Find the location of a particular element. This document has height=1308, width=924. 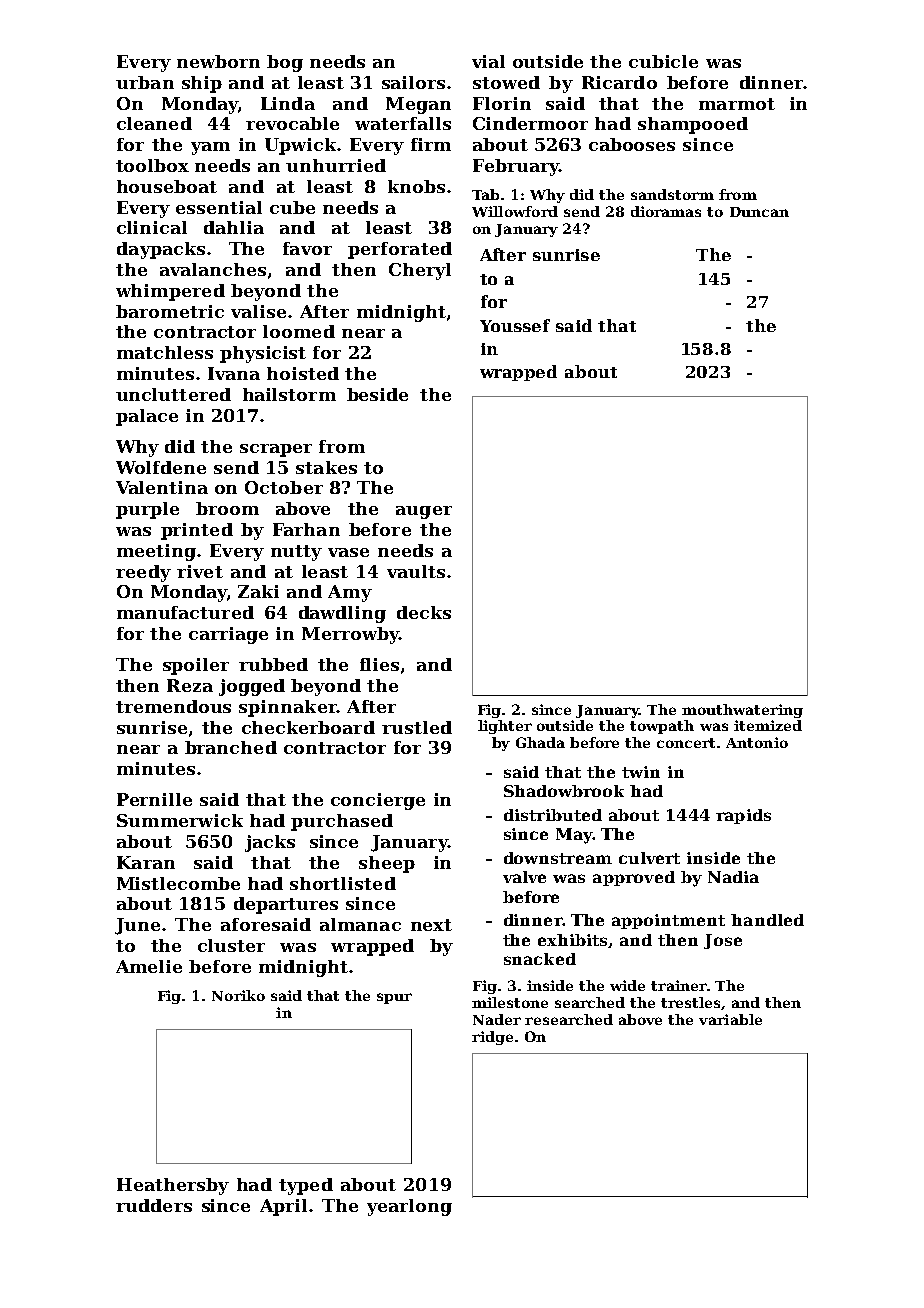

vial is located at coordinates (488, 61).
